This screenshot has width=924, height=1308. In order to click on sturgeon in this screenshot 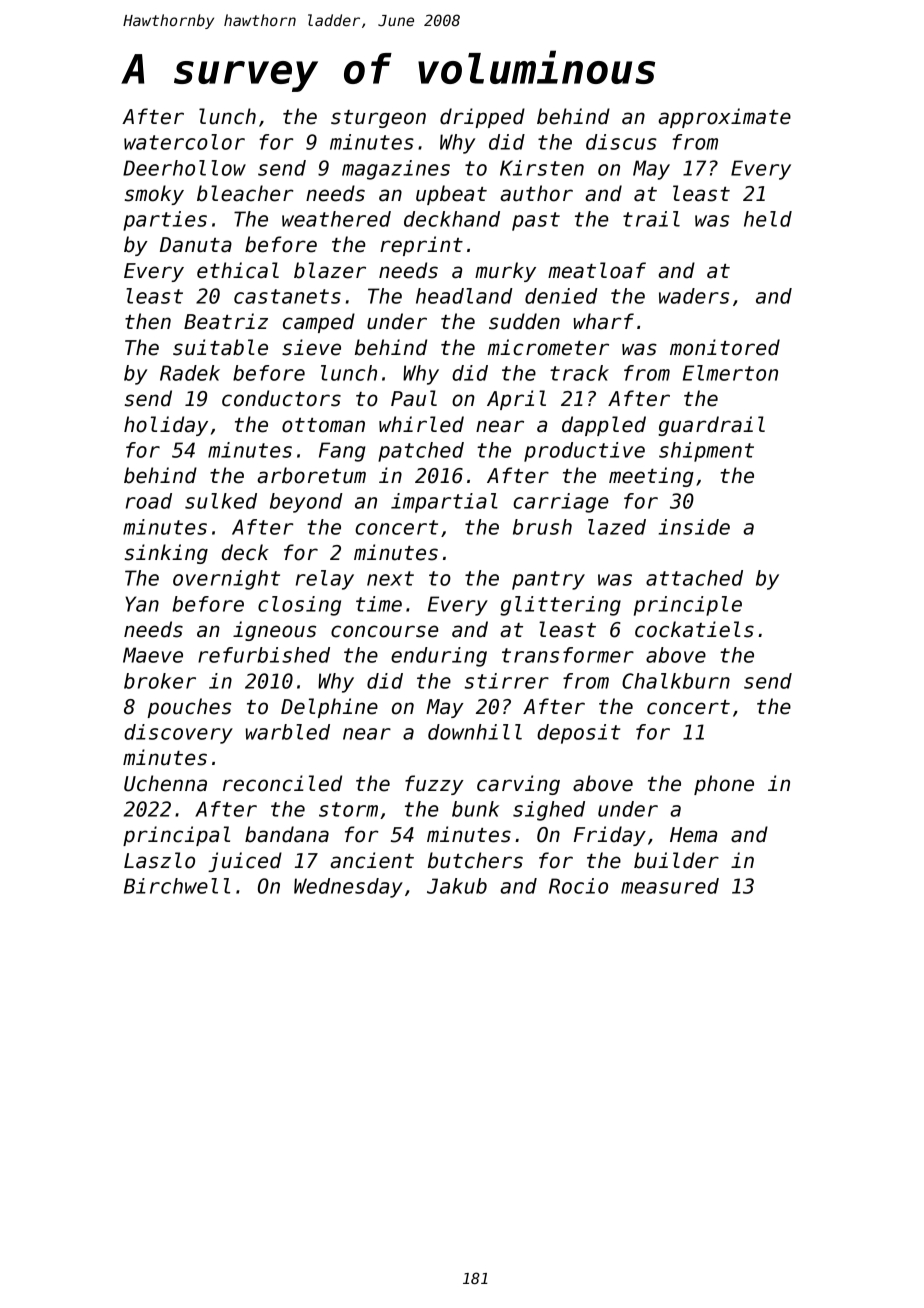, I will do `click(378, 119)`.
